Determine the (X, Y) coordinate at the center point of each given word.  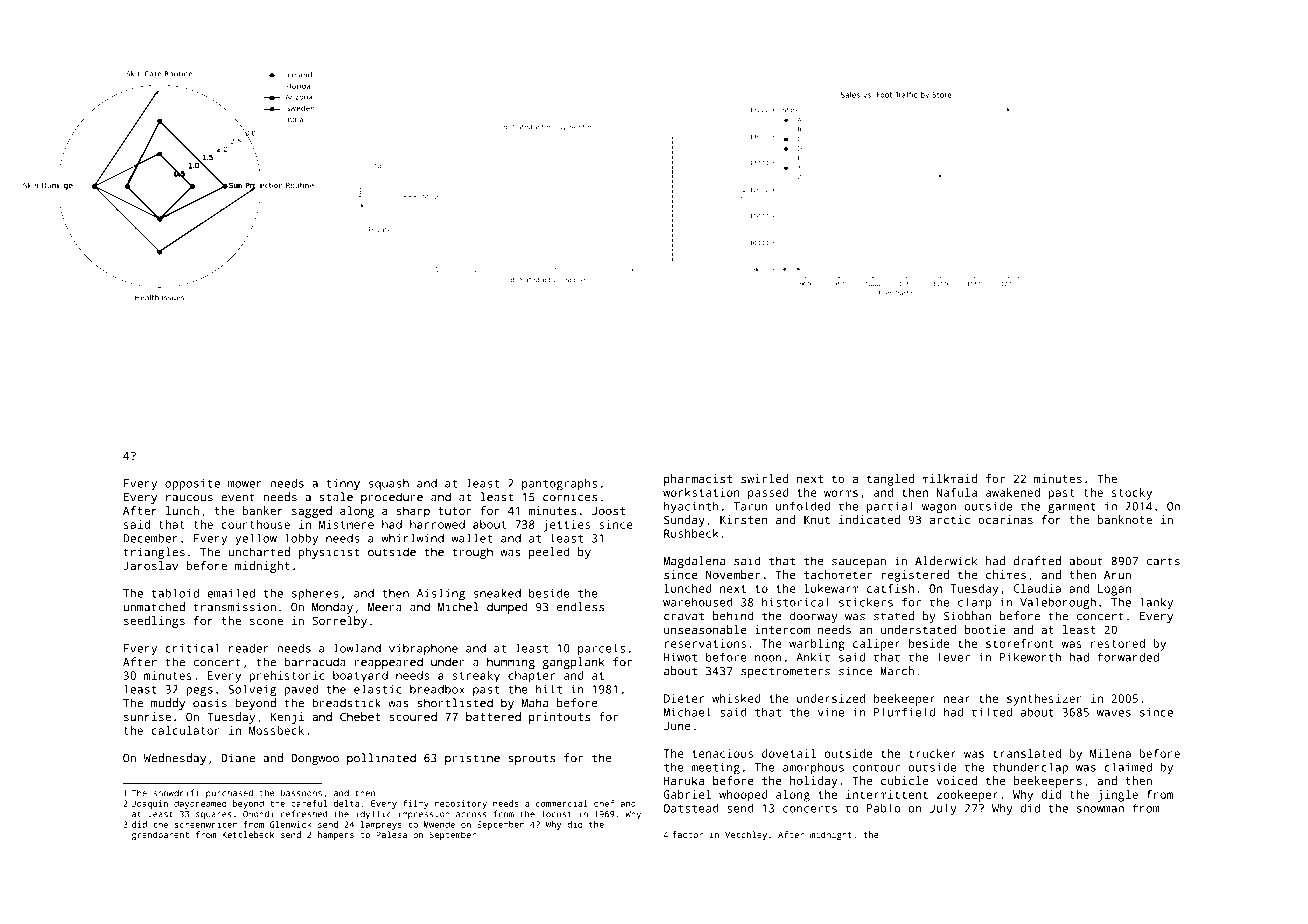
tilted (992, 712)
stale (336, 497)
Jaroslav (150, 565)
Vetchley (746, 835)
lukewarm (831, 588)
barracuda (315, 662)
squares (214, 816)
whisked (736, 698)
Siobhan (967, 616)
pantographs (559, 484)
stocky (1132, 494)
